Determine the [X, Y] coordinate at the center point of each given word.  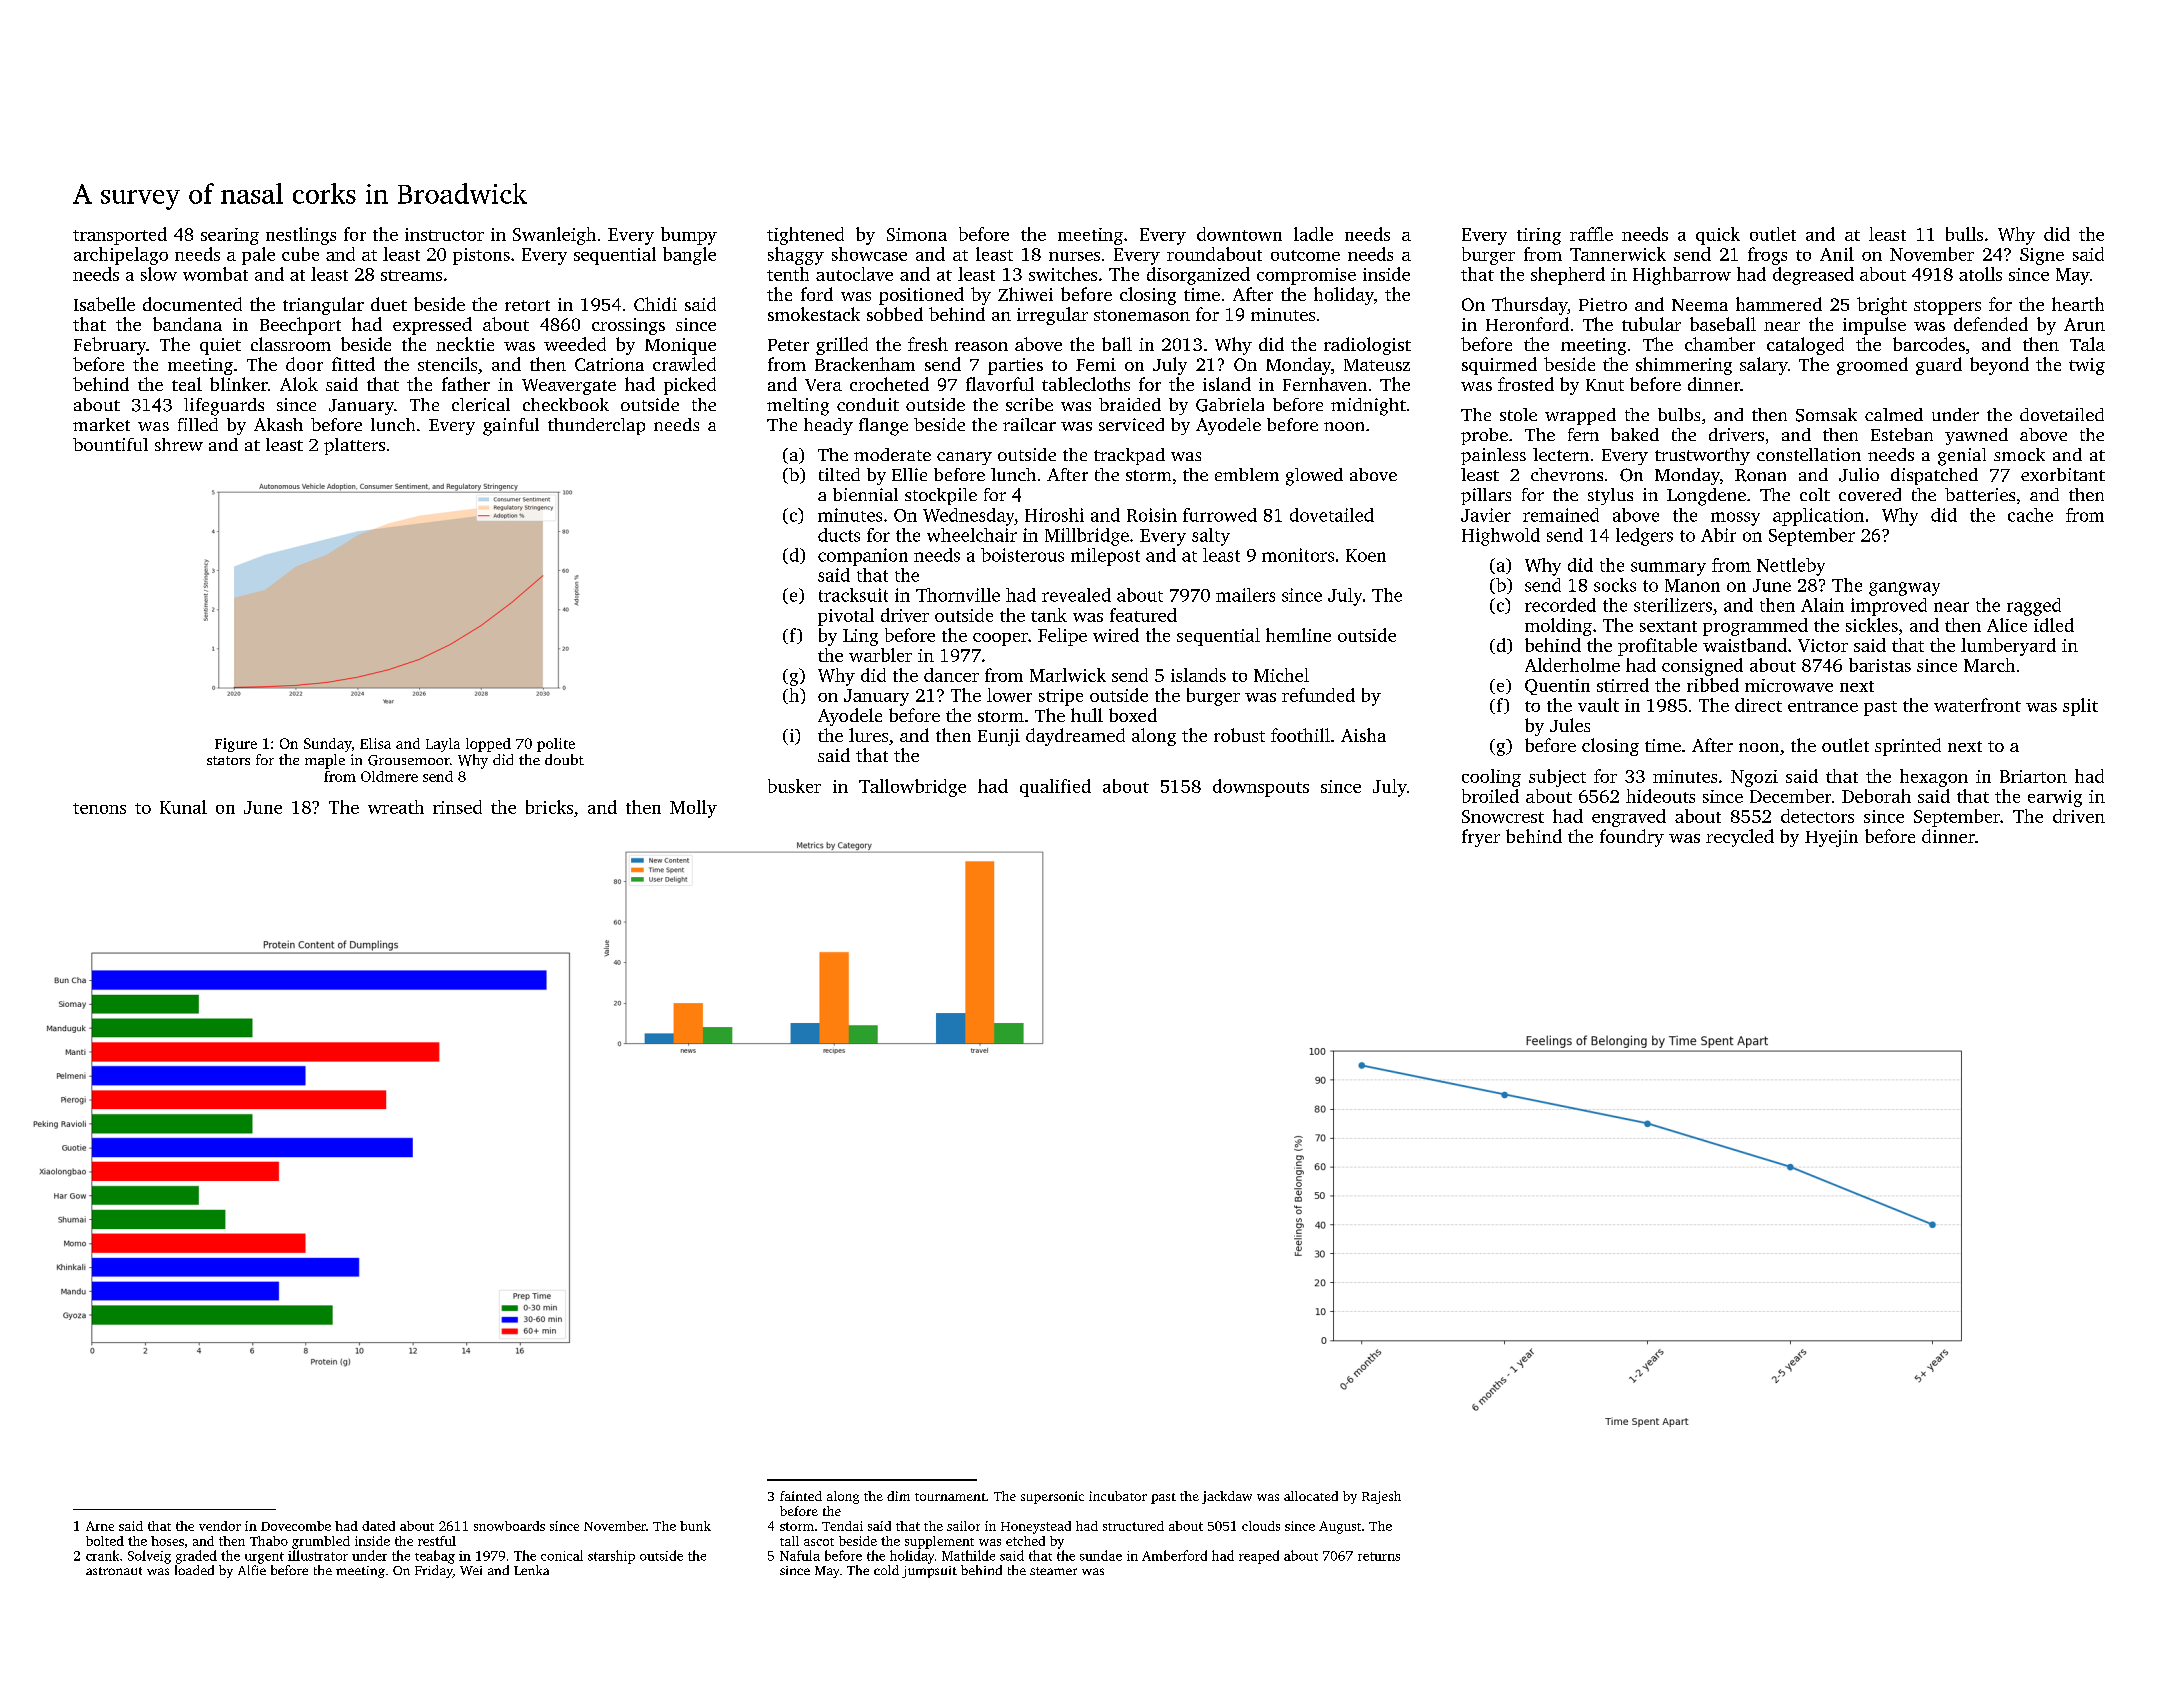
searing [230, 236]
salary [1764, 366]
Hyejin [1831, 838]
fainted [801, 1496]
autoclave [854, 274]
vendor [220, 1526]
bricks [549, 807]
